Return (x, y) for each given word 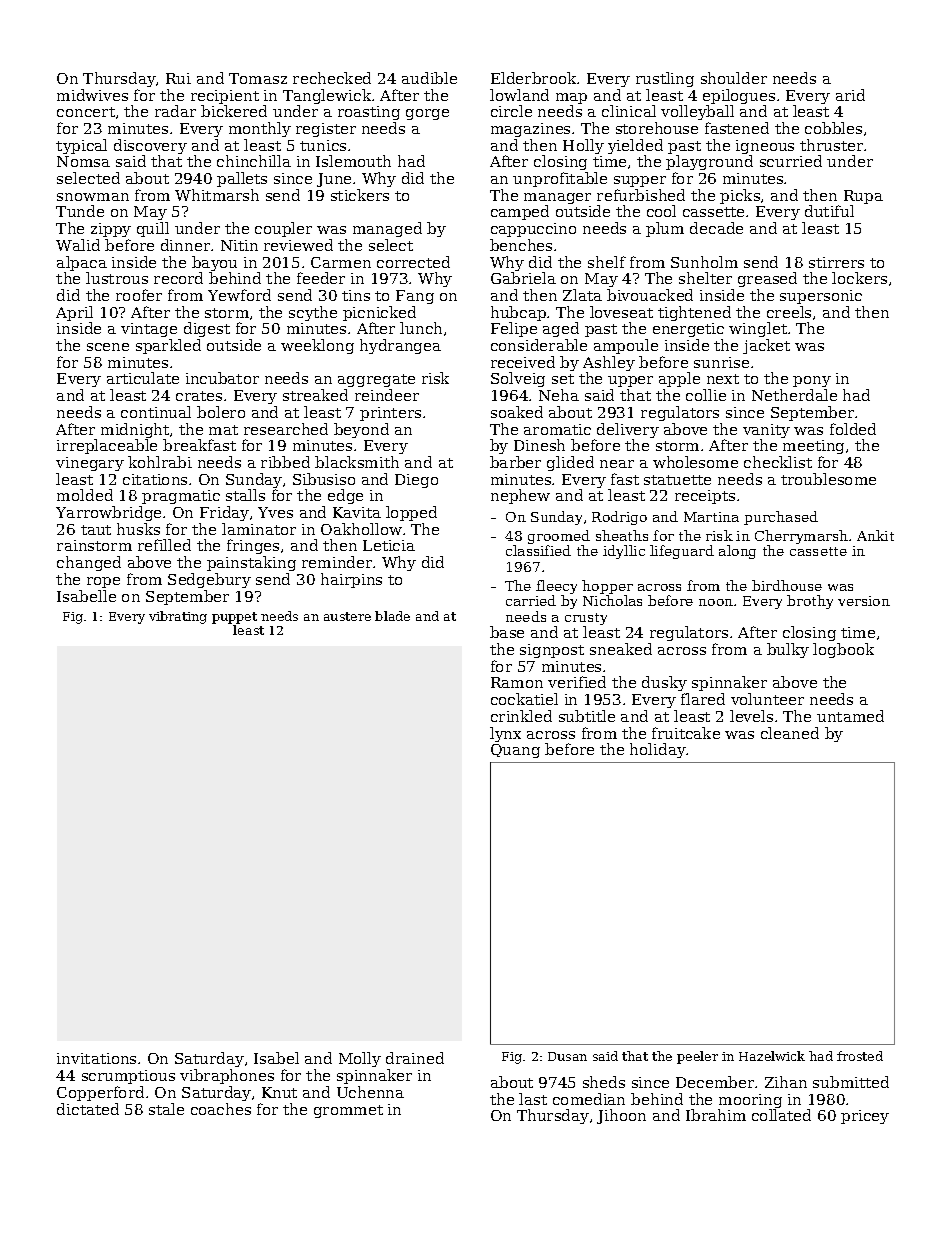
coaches (221, 1109)
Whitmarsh (217, 195)
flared (703, 699)
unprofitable (560, 179)
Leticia (389, 545)
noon (716, 602)
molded (85, 495)
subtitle (587, 716)
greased (767, 279)
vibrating (178, 617)
